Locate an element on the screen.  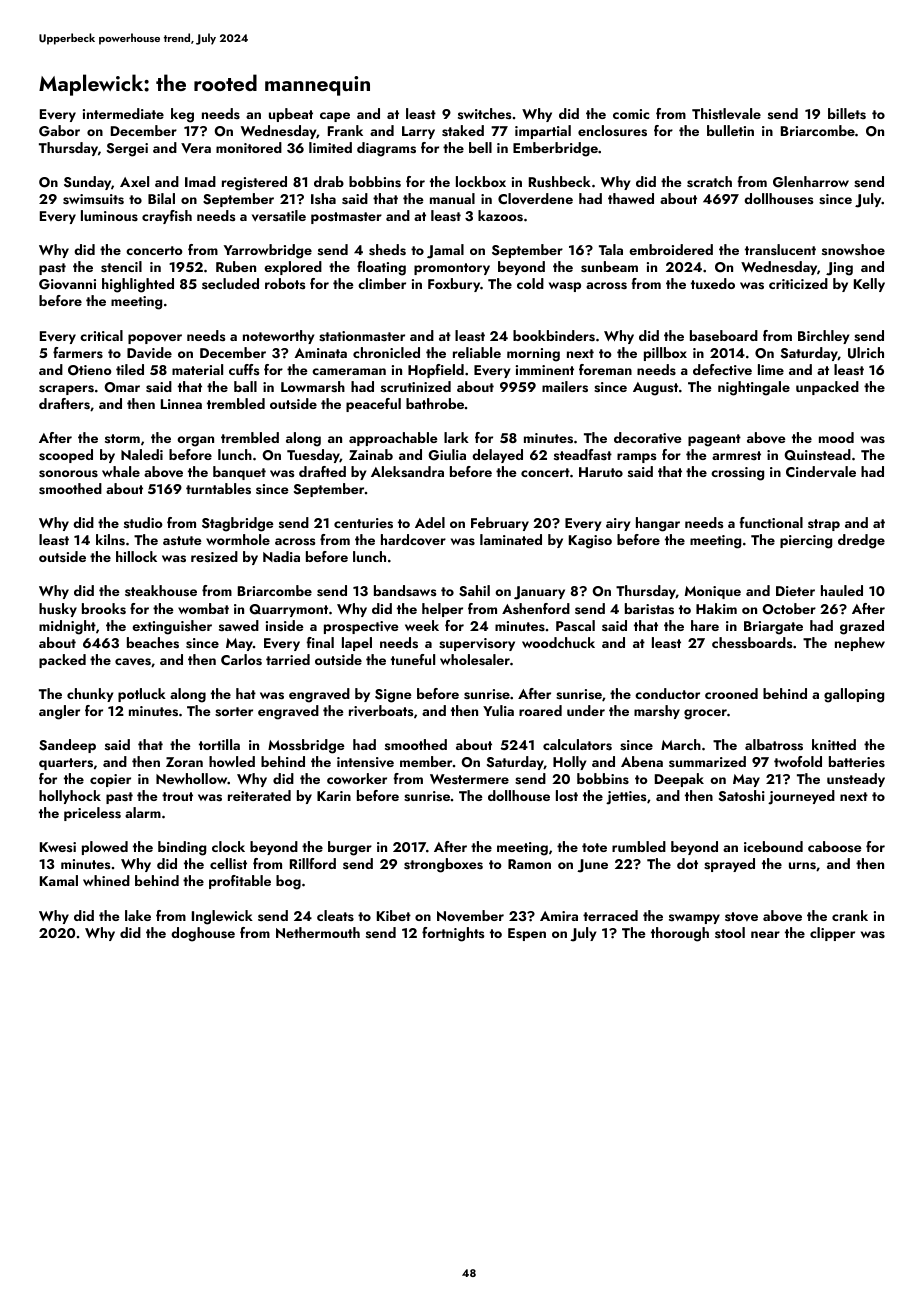
Westermere is located at coordinates (469, 779).
